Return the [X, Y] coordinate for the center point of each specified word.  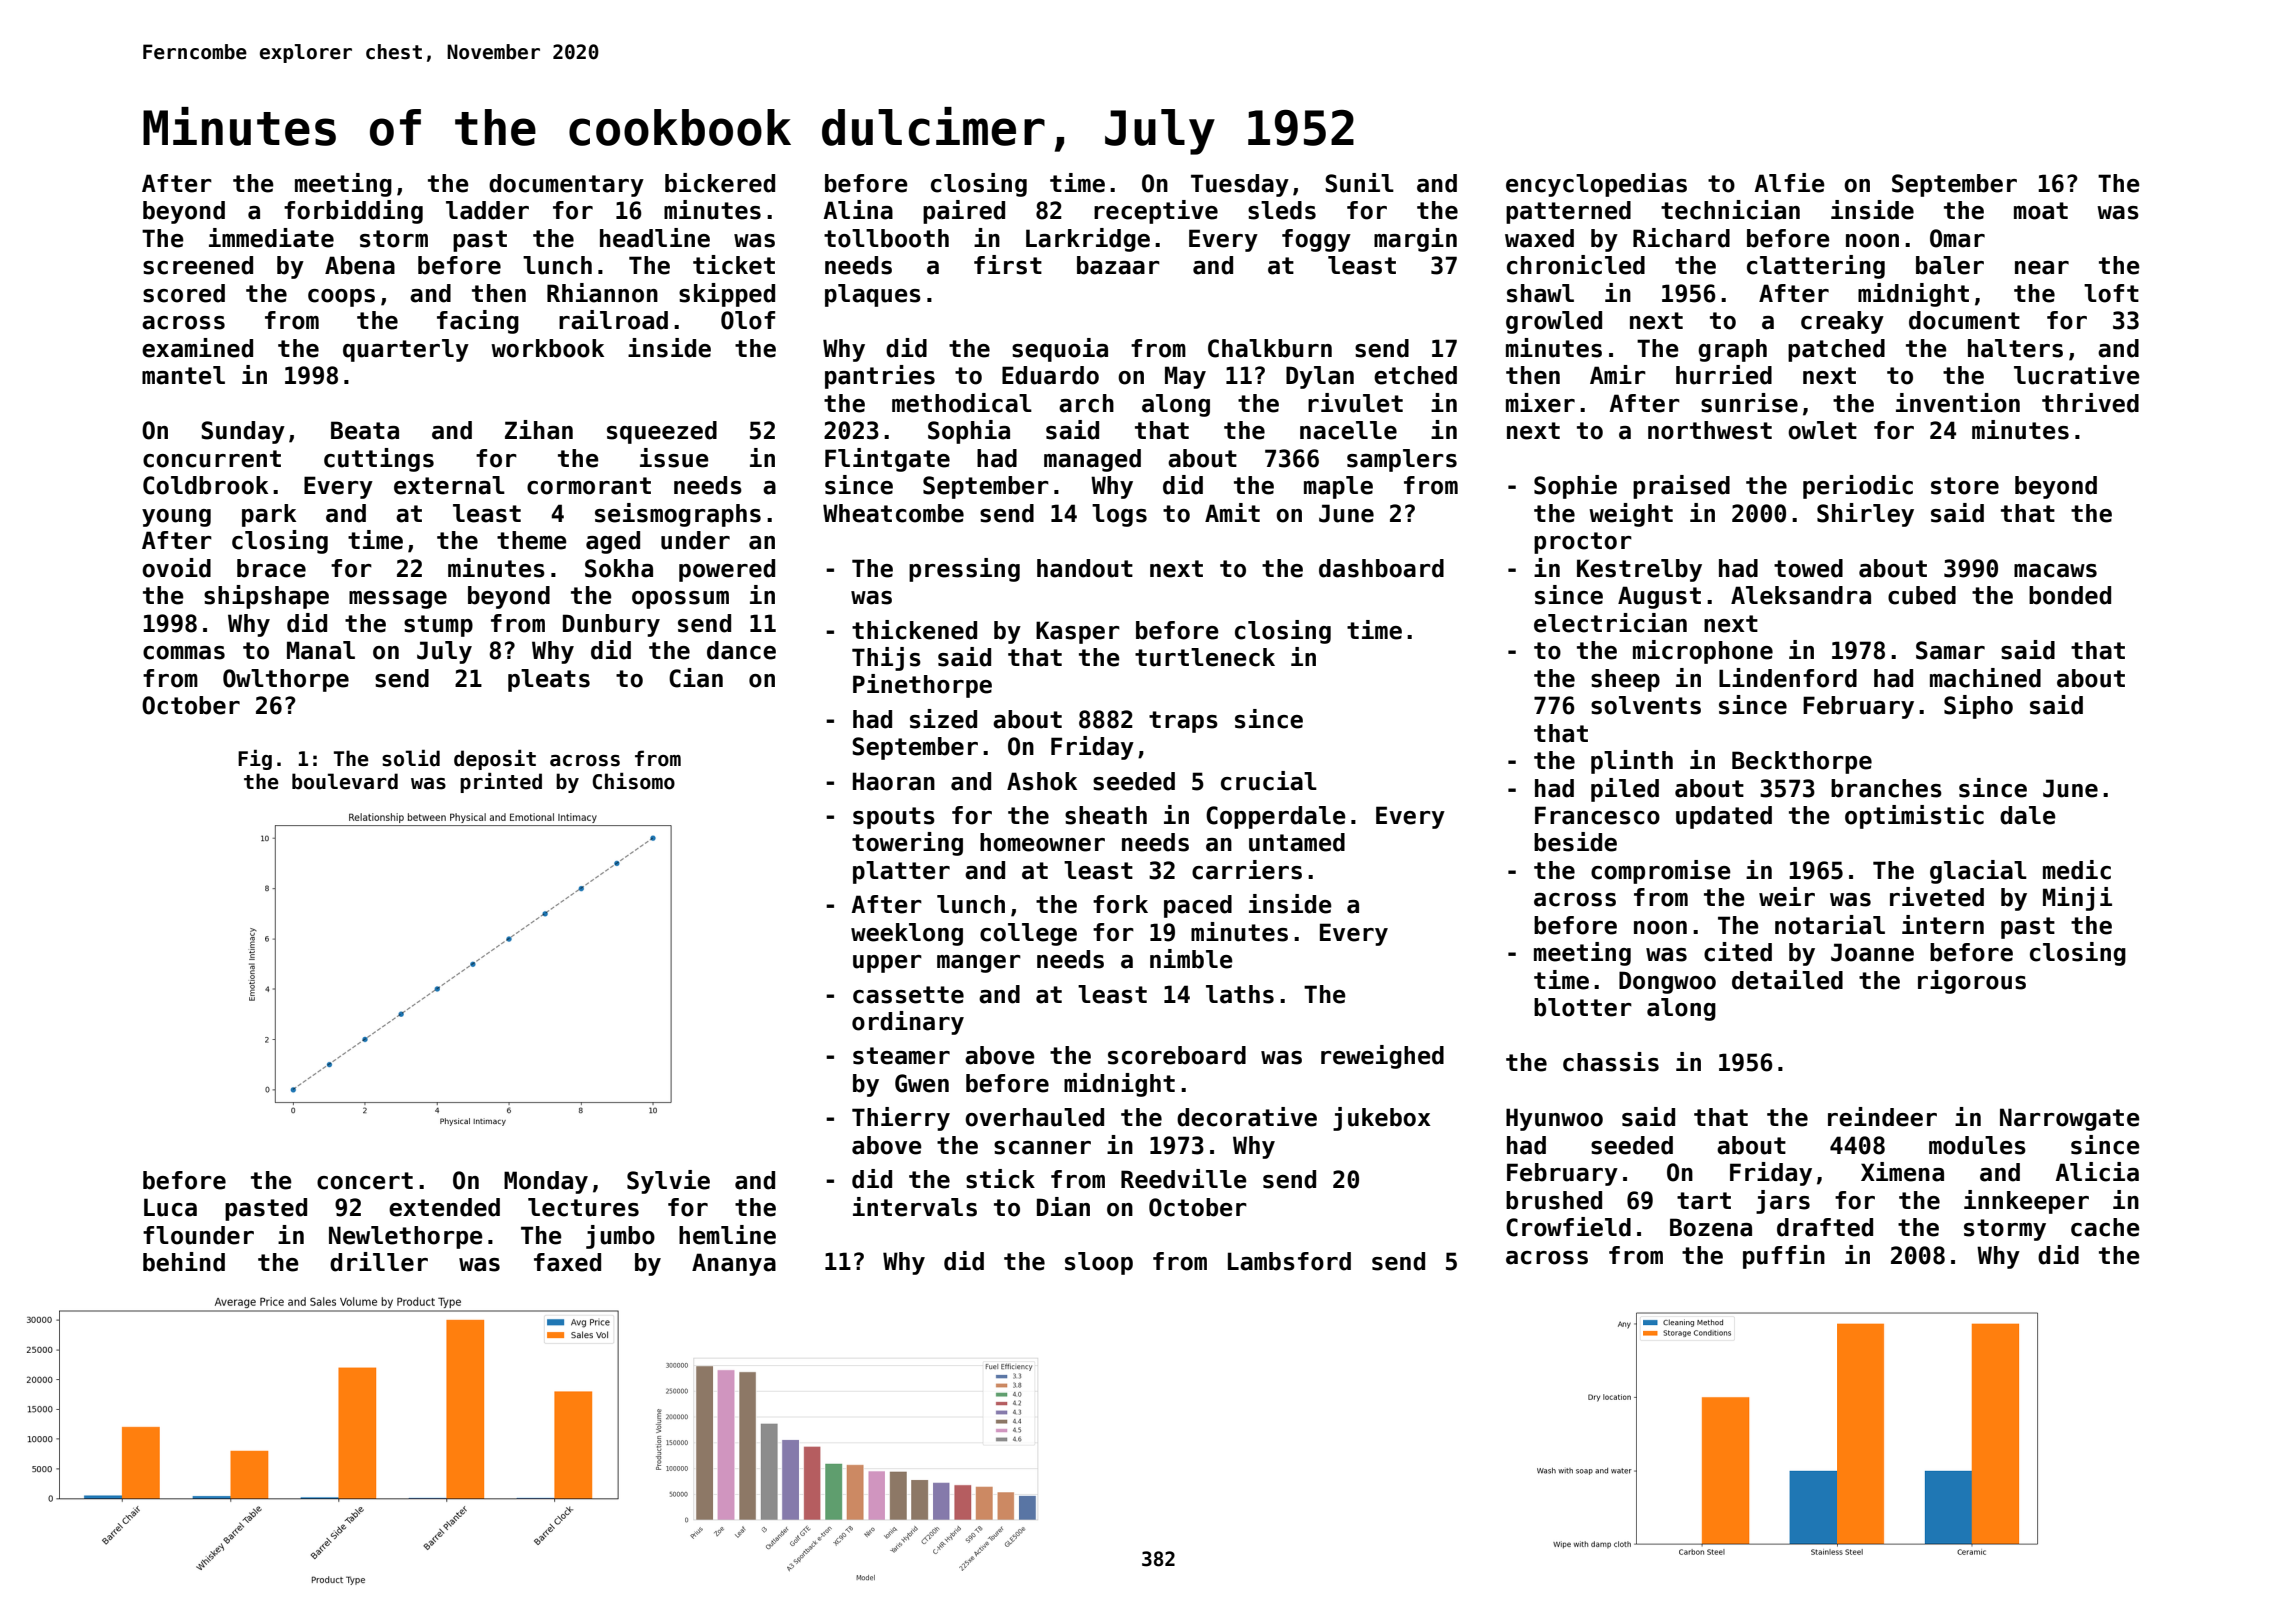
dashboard [1381, 568]
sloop [1099, 1263]
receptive [1156, 212]
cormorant [589, 486]
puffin [1784, 1257]
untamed [1297, 842]
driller [379, 1262]
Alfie [1789, 183]
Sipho [1978, 707]
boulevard [345, 781]
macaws [2055, 571]
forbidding [353, 212]
